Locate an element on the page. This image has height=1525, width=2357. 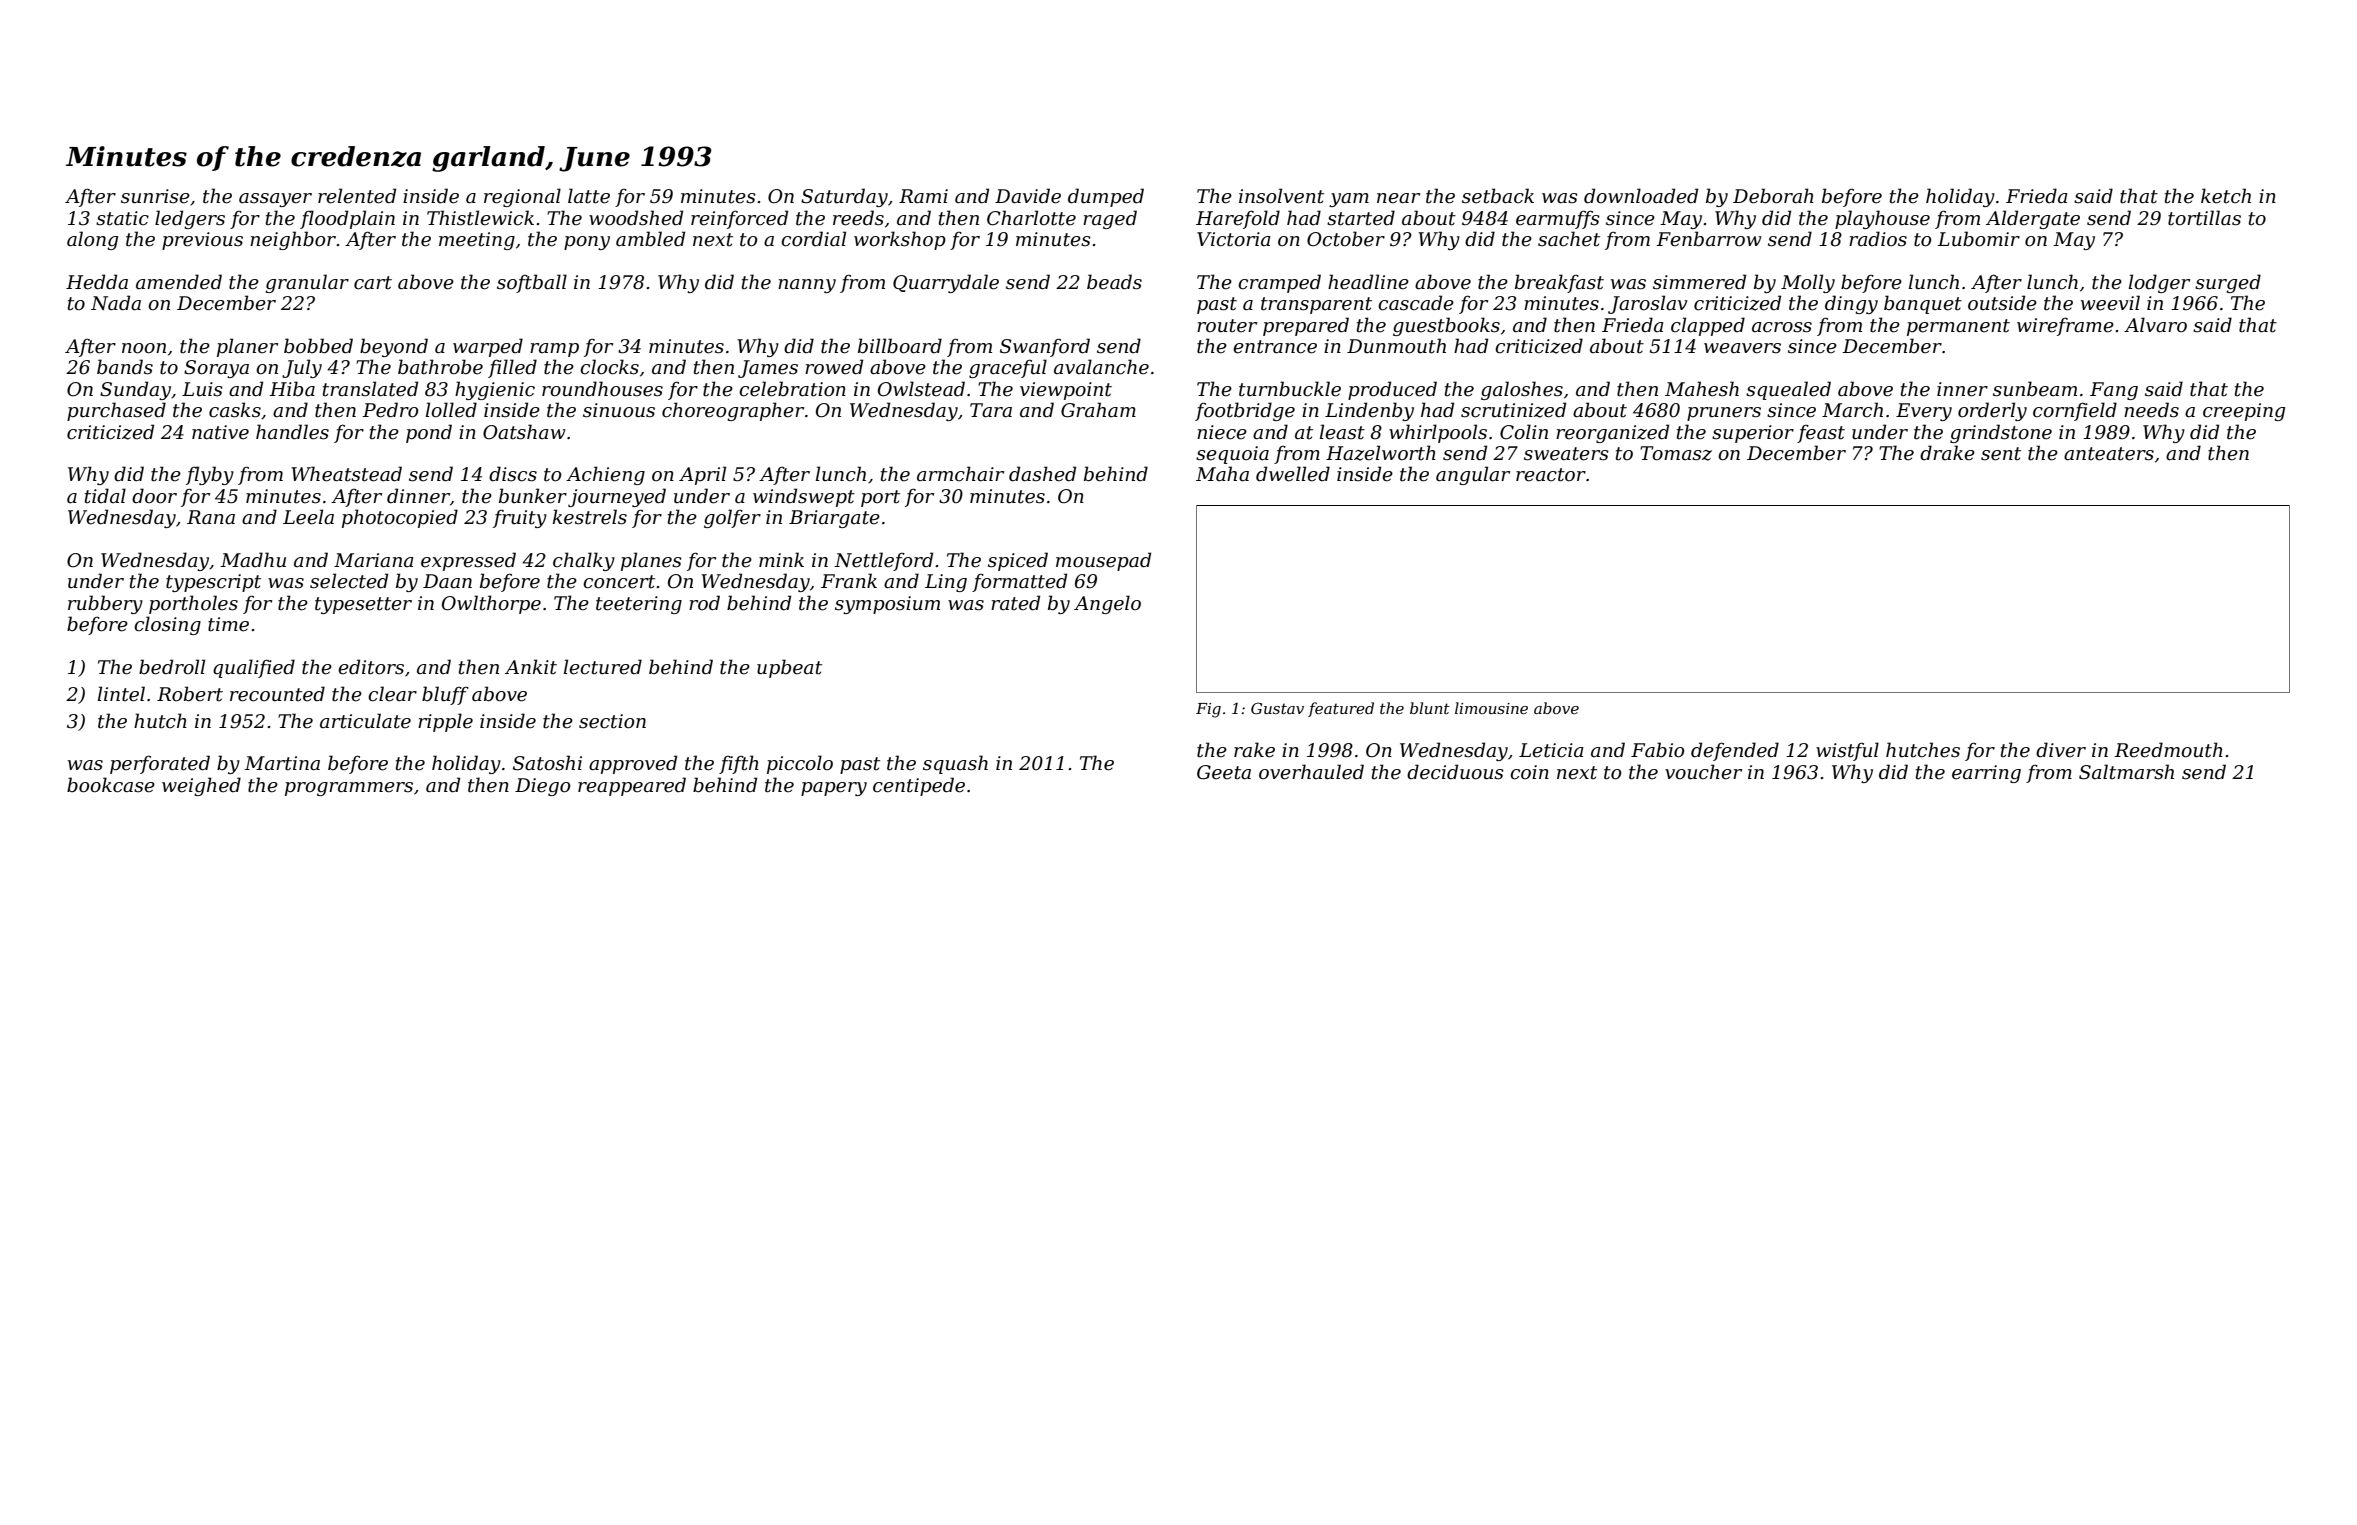
sunrise is located at coordinates (155, 196).
